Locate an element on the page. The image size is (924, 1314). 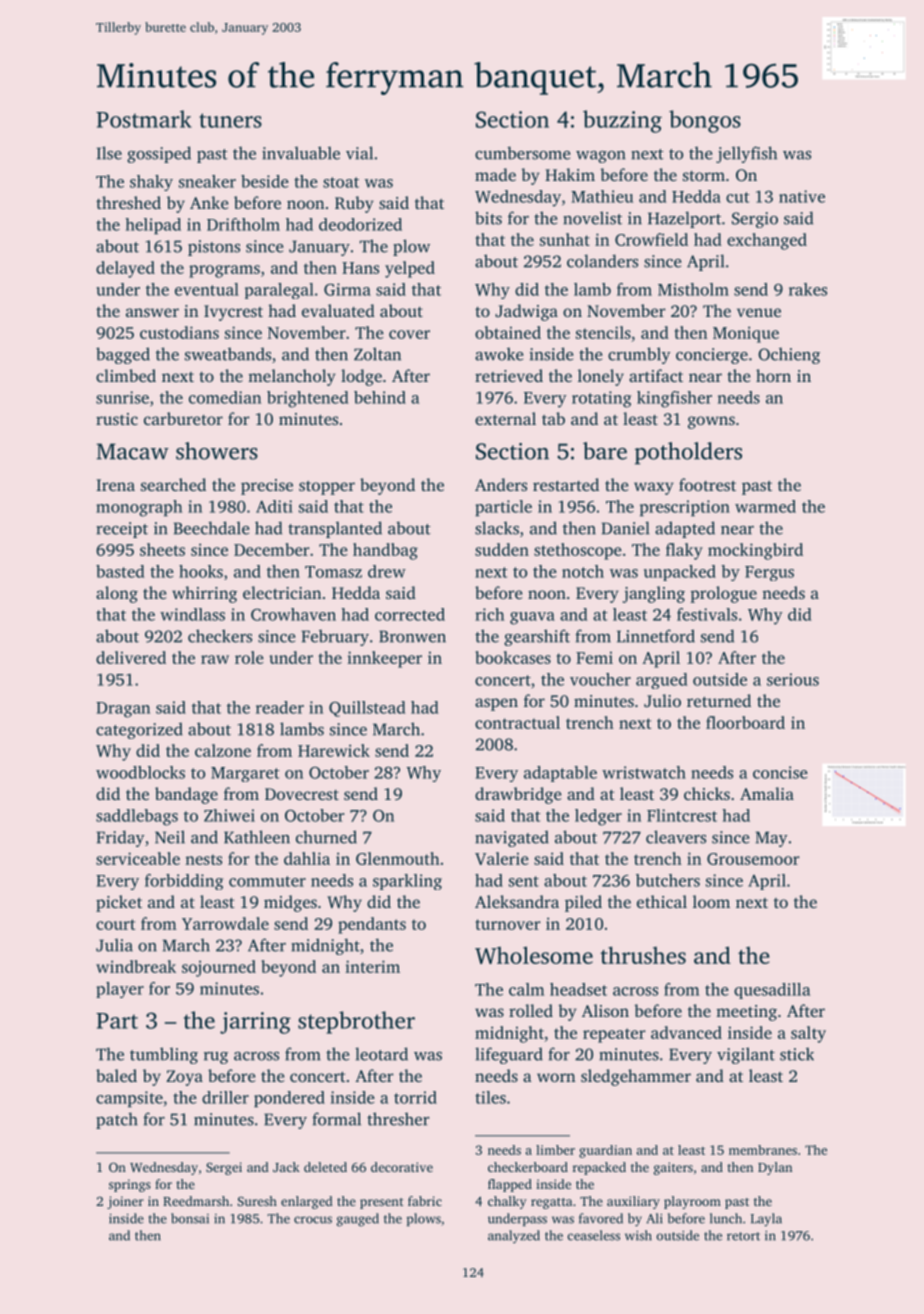
external is located at coordinates (505, 418).
